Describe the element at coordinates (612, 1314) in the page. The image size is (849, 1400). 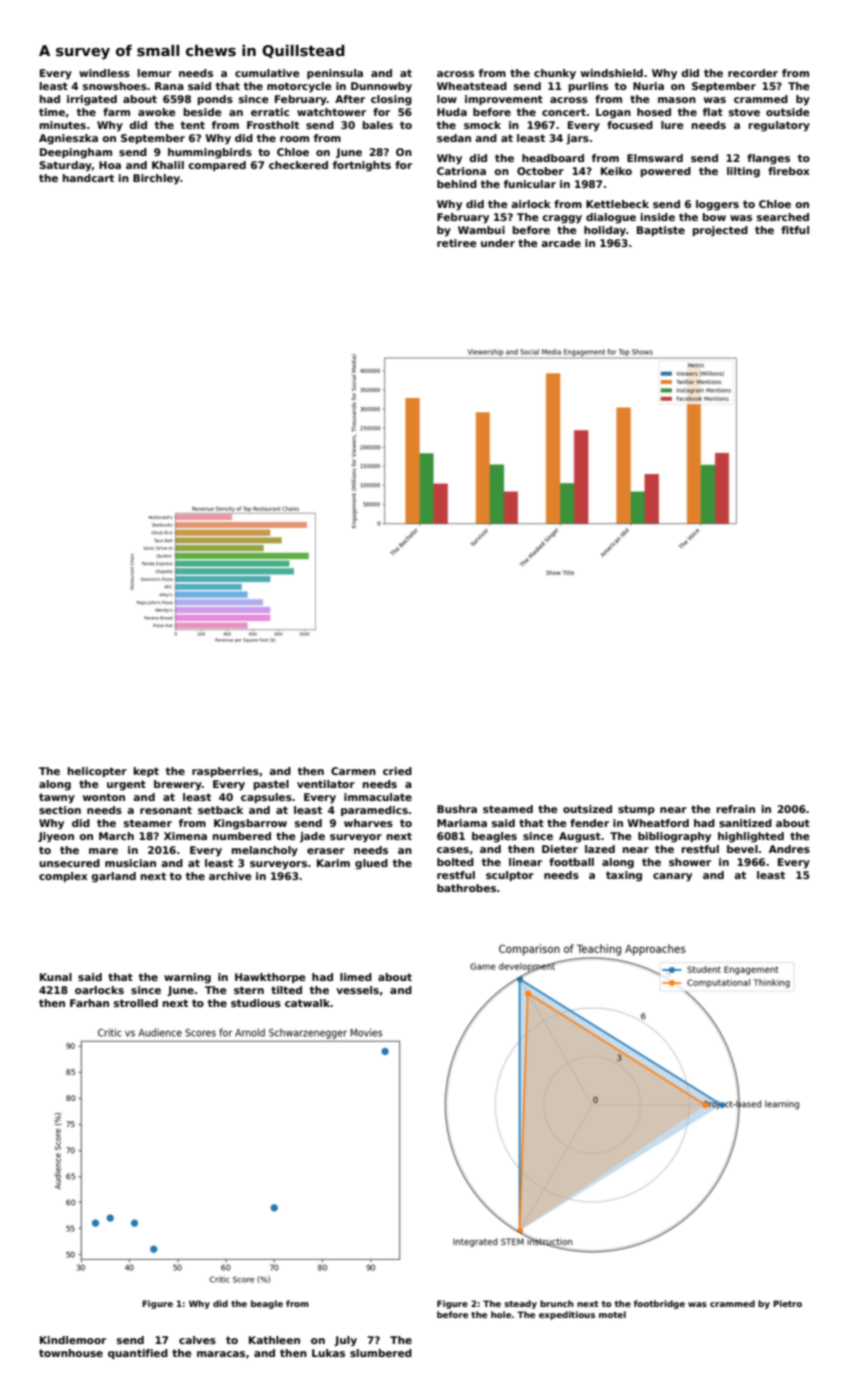
I see `motel` at that location.
